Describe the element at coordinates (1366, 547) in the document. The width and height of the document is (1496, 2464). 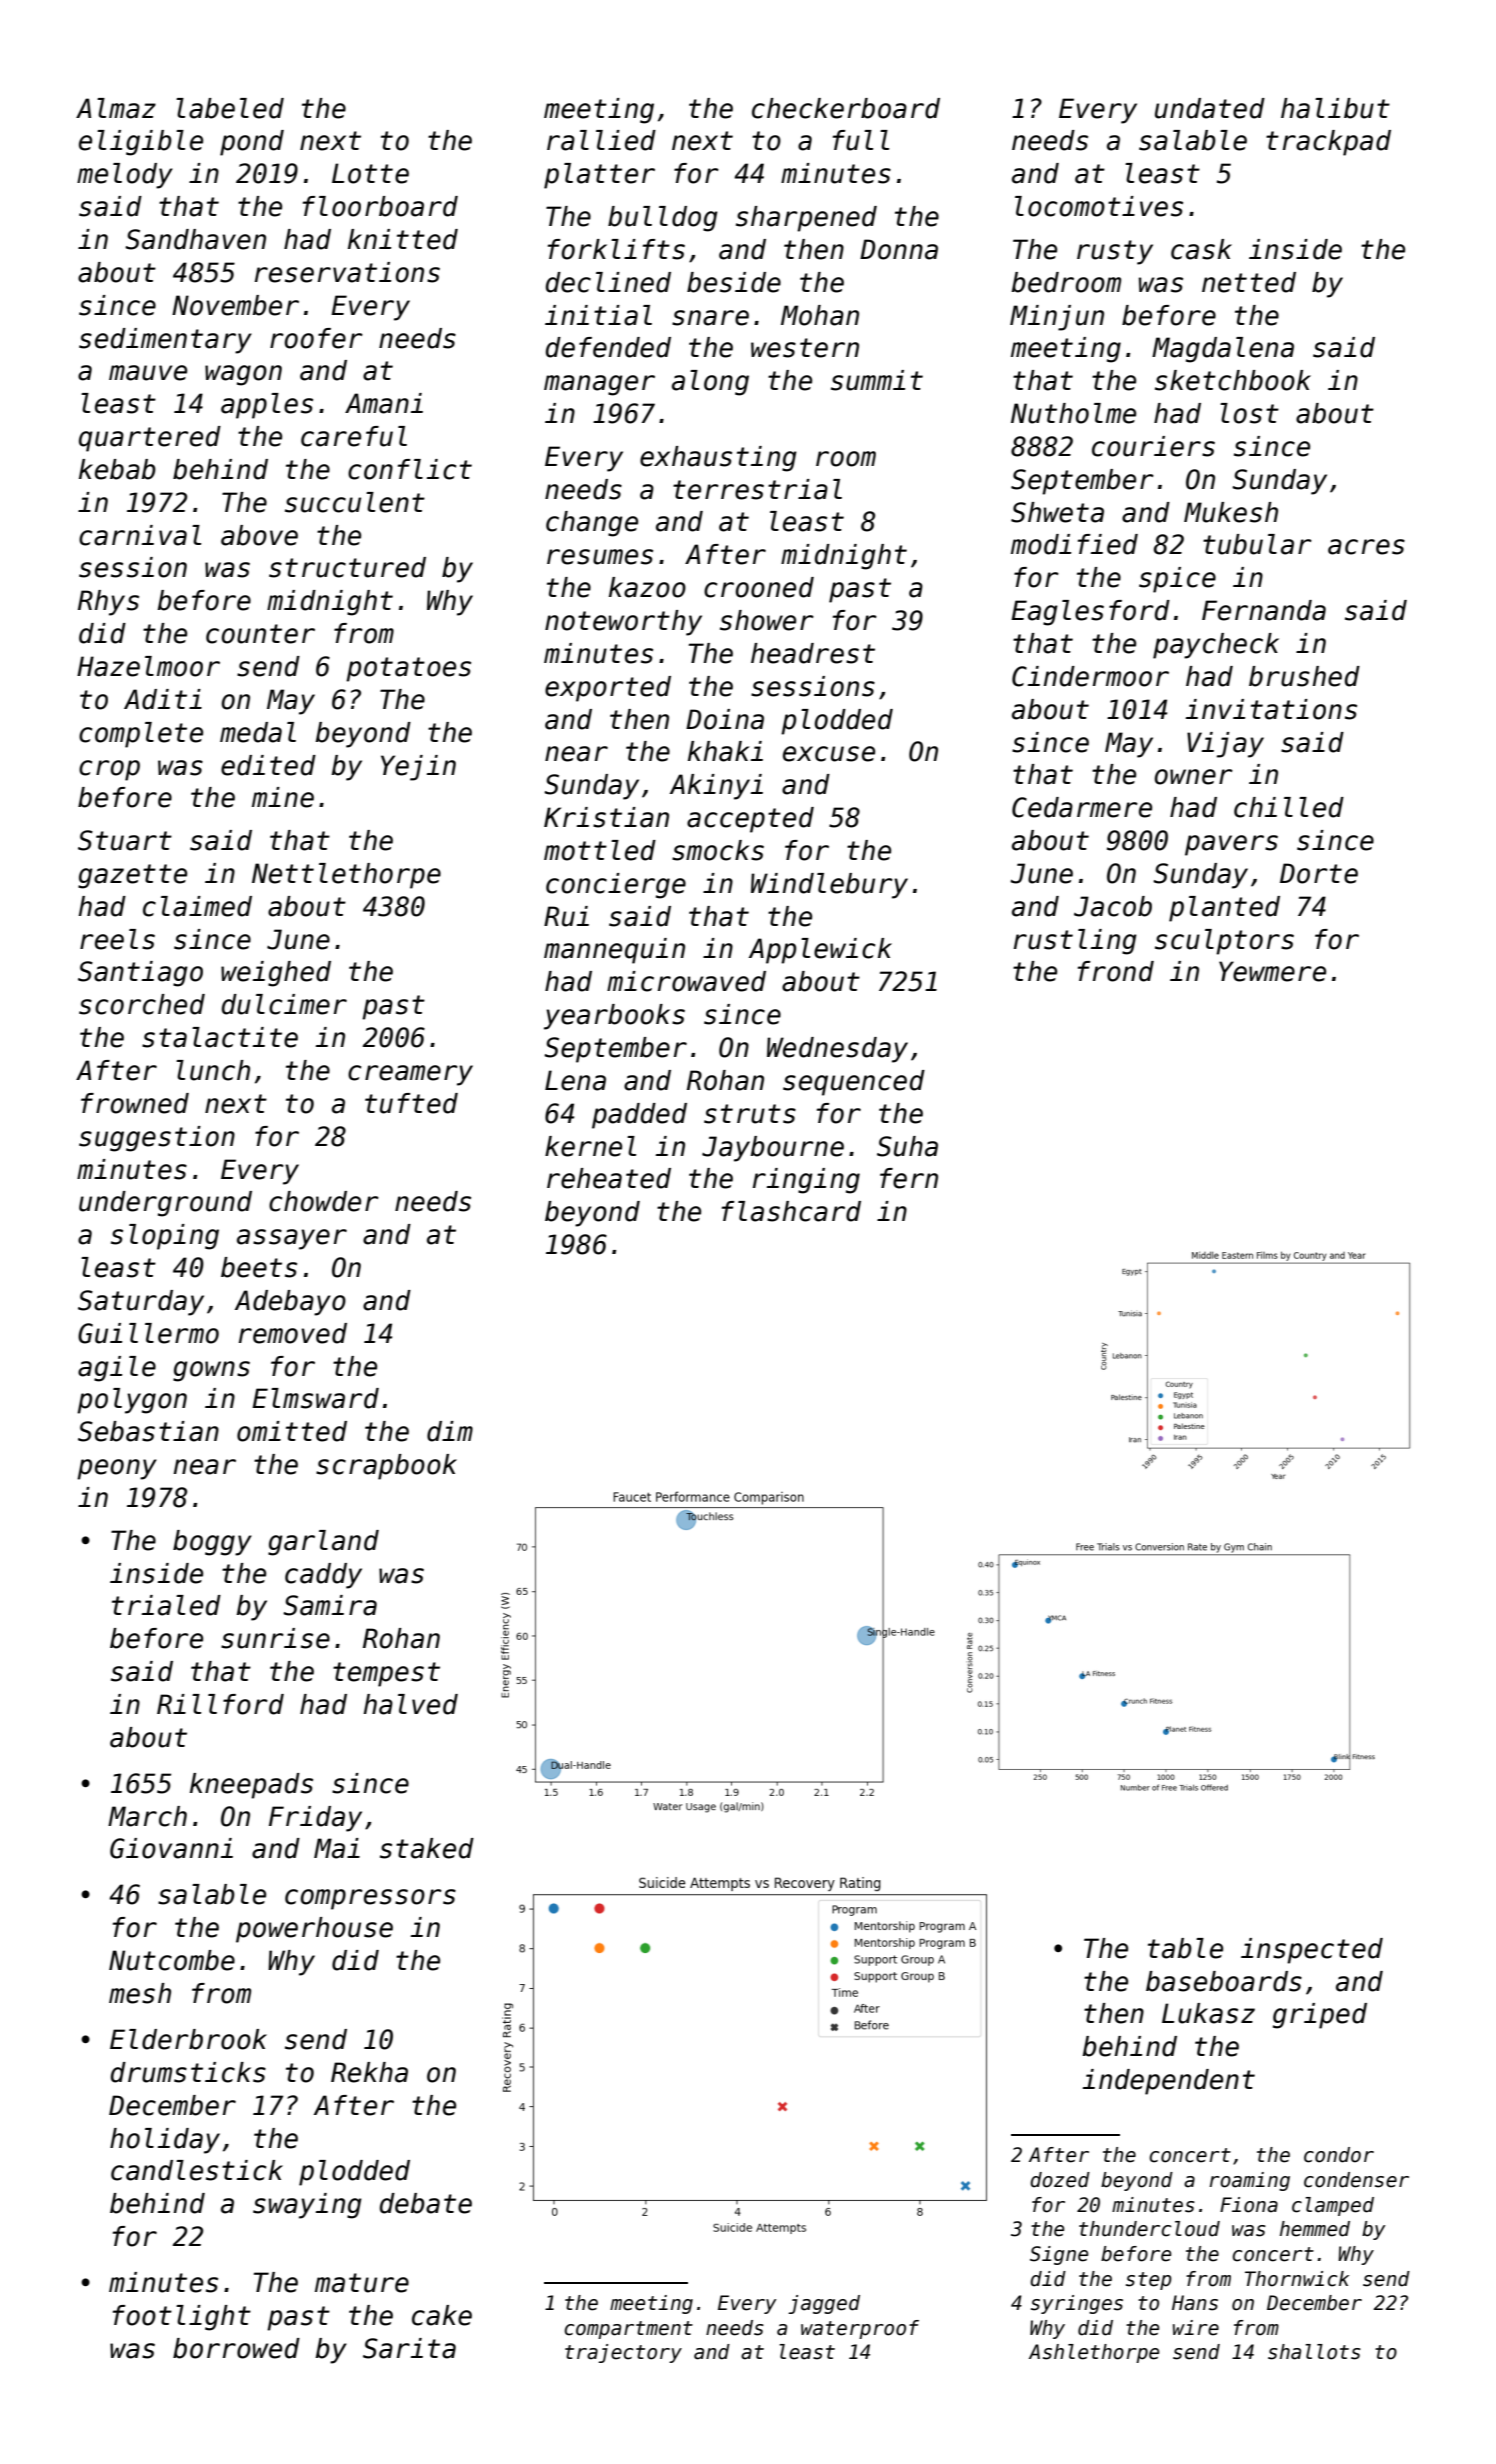
I see `acres` at that location.
